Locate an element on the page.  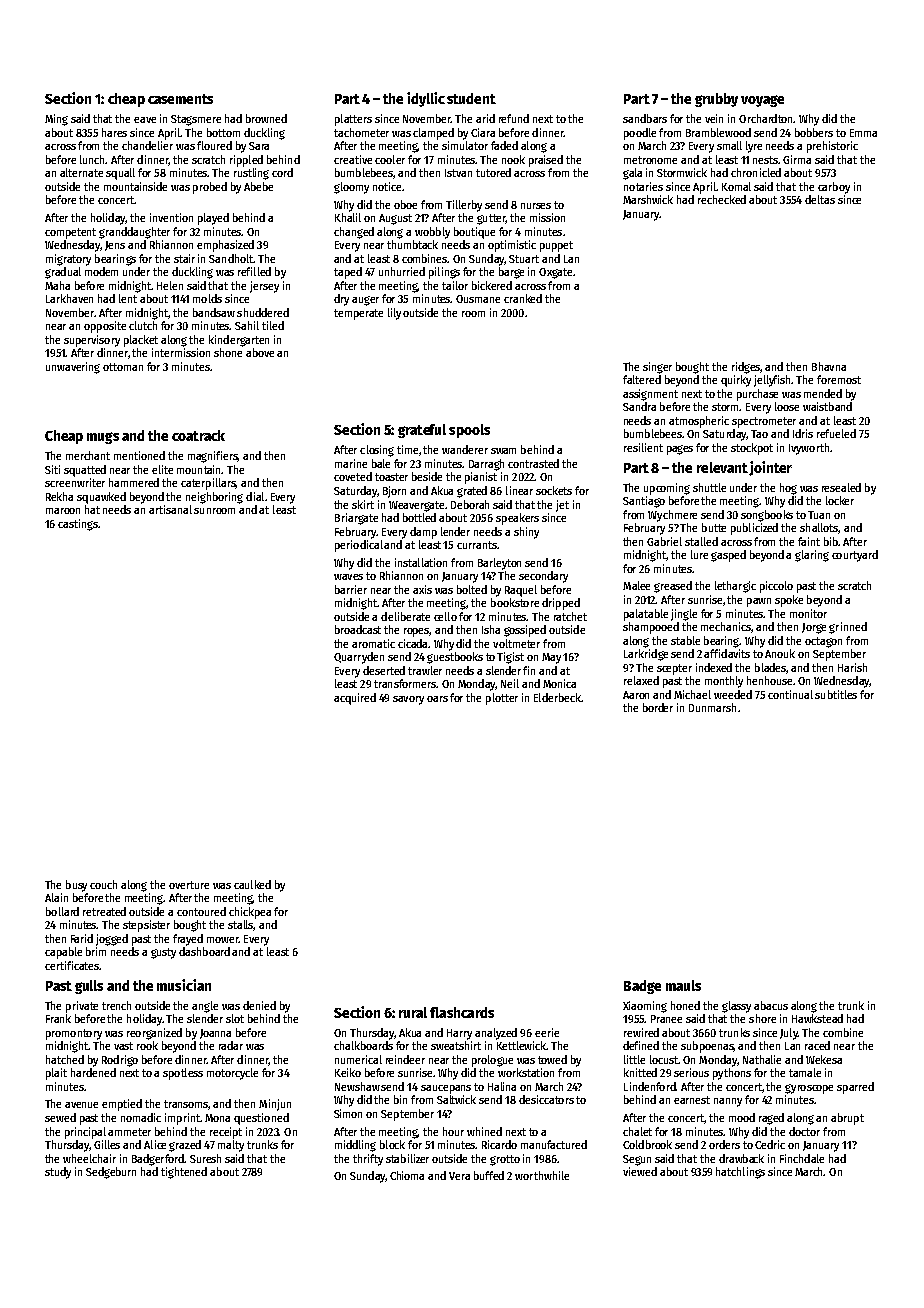
Rodrigo is located at coordinates (120, 1061).
